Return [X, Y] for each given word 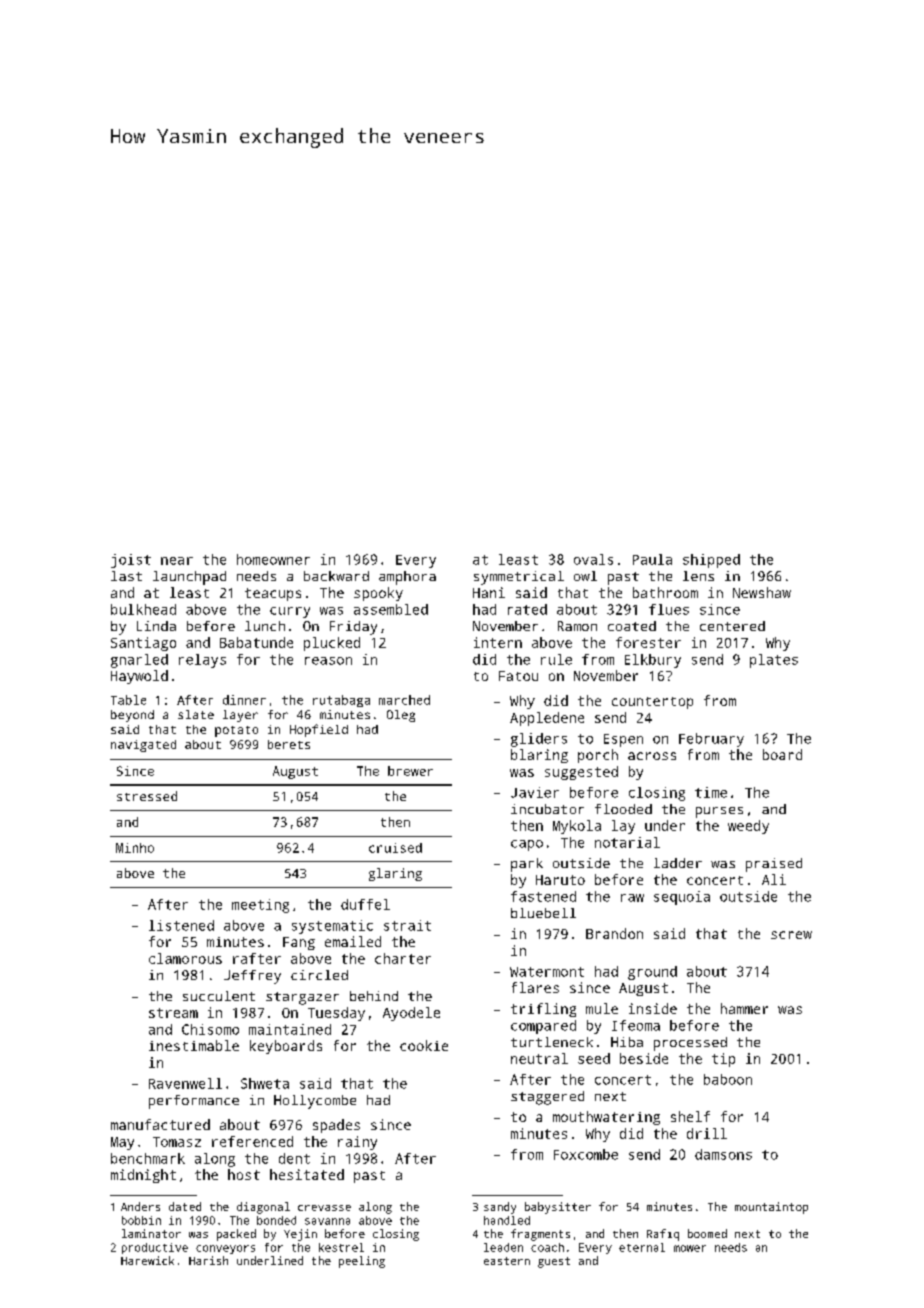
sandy [500, 1208]
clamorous [185, 958]
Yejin [300, 1235]
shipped [711, 561]
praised [774, 865]
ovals [593, 559]
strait [407, 925]
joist [131, 561]
